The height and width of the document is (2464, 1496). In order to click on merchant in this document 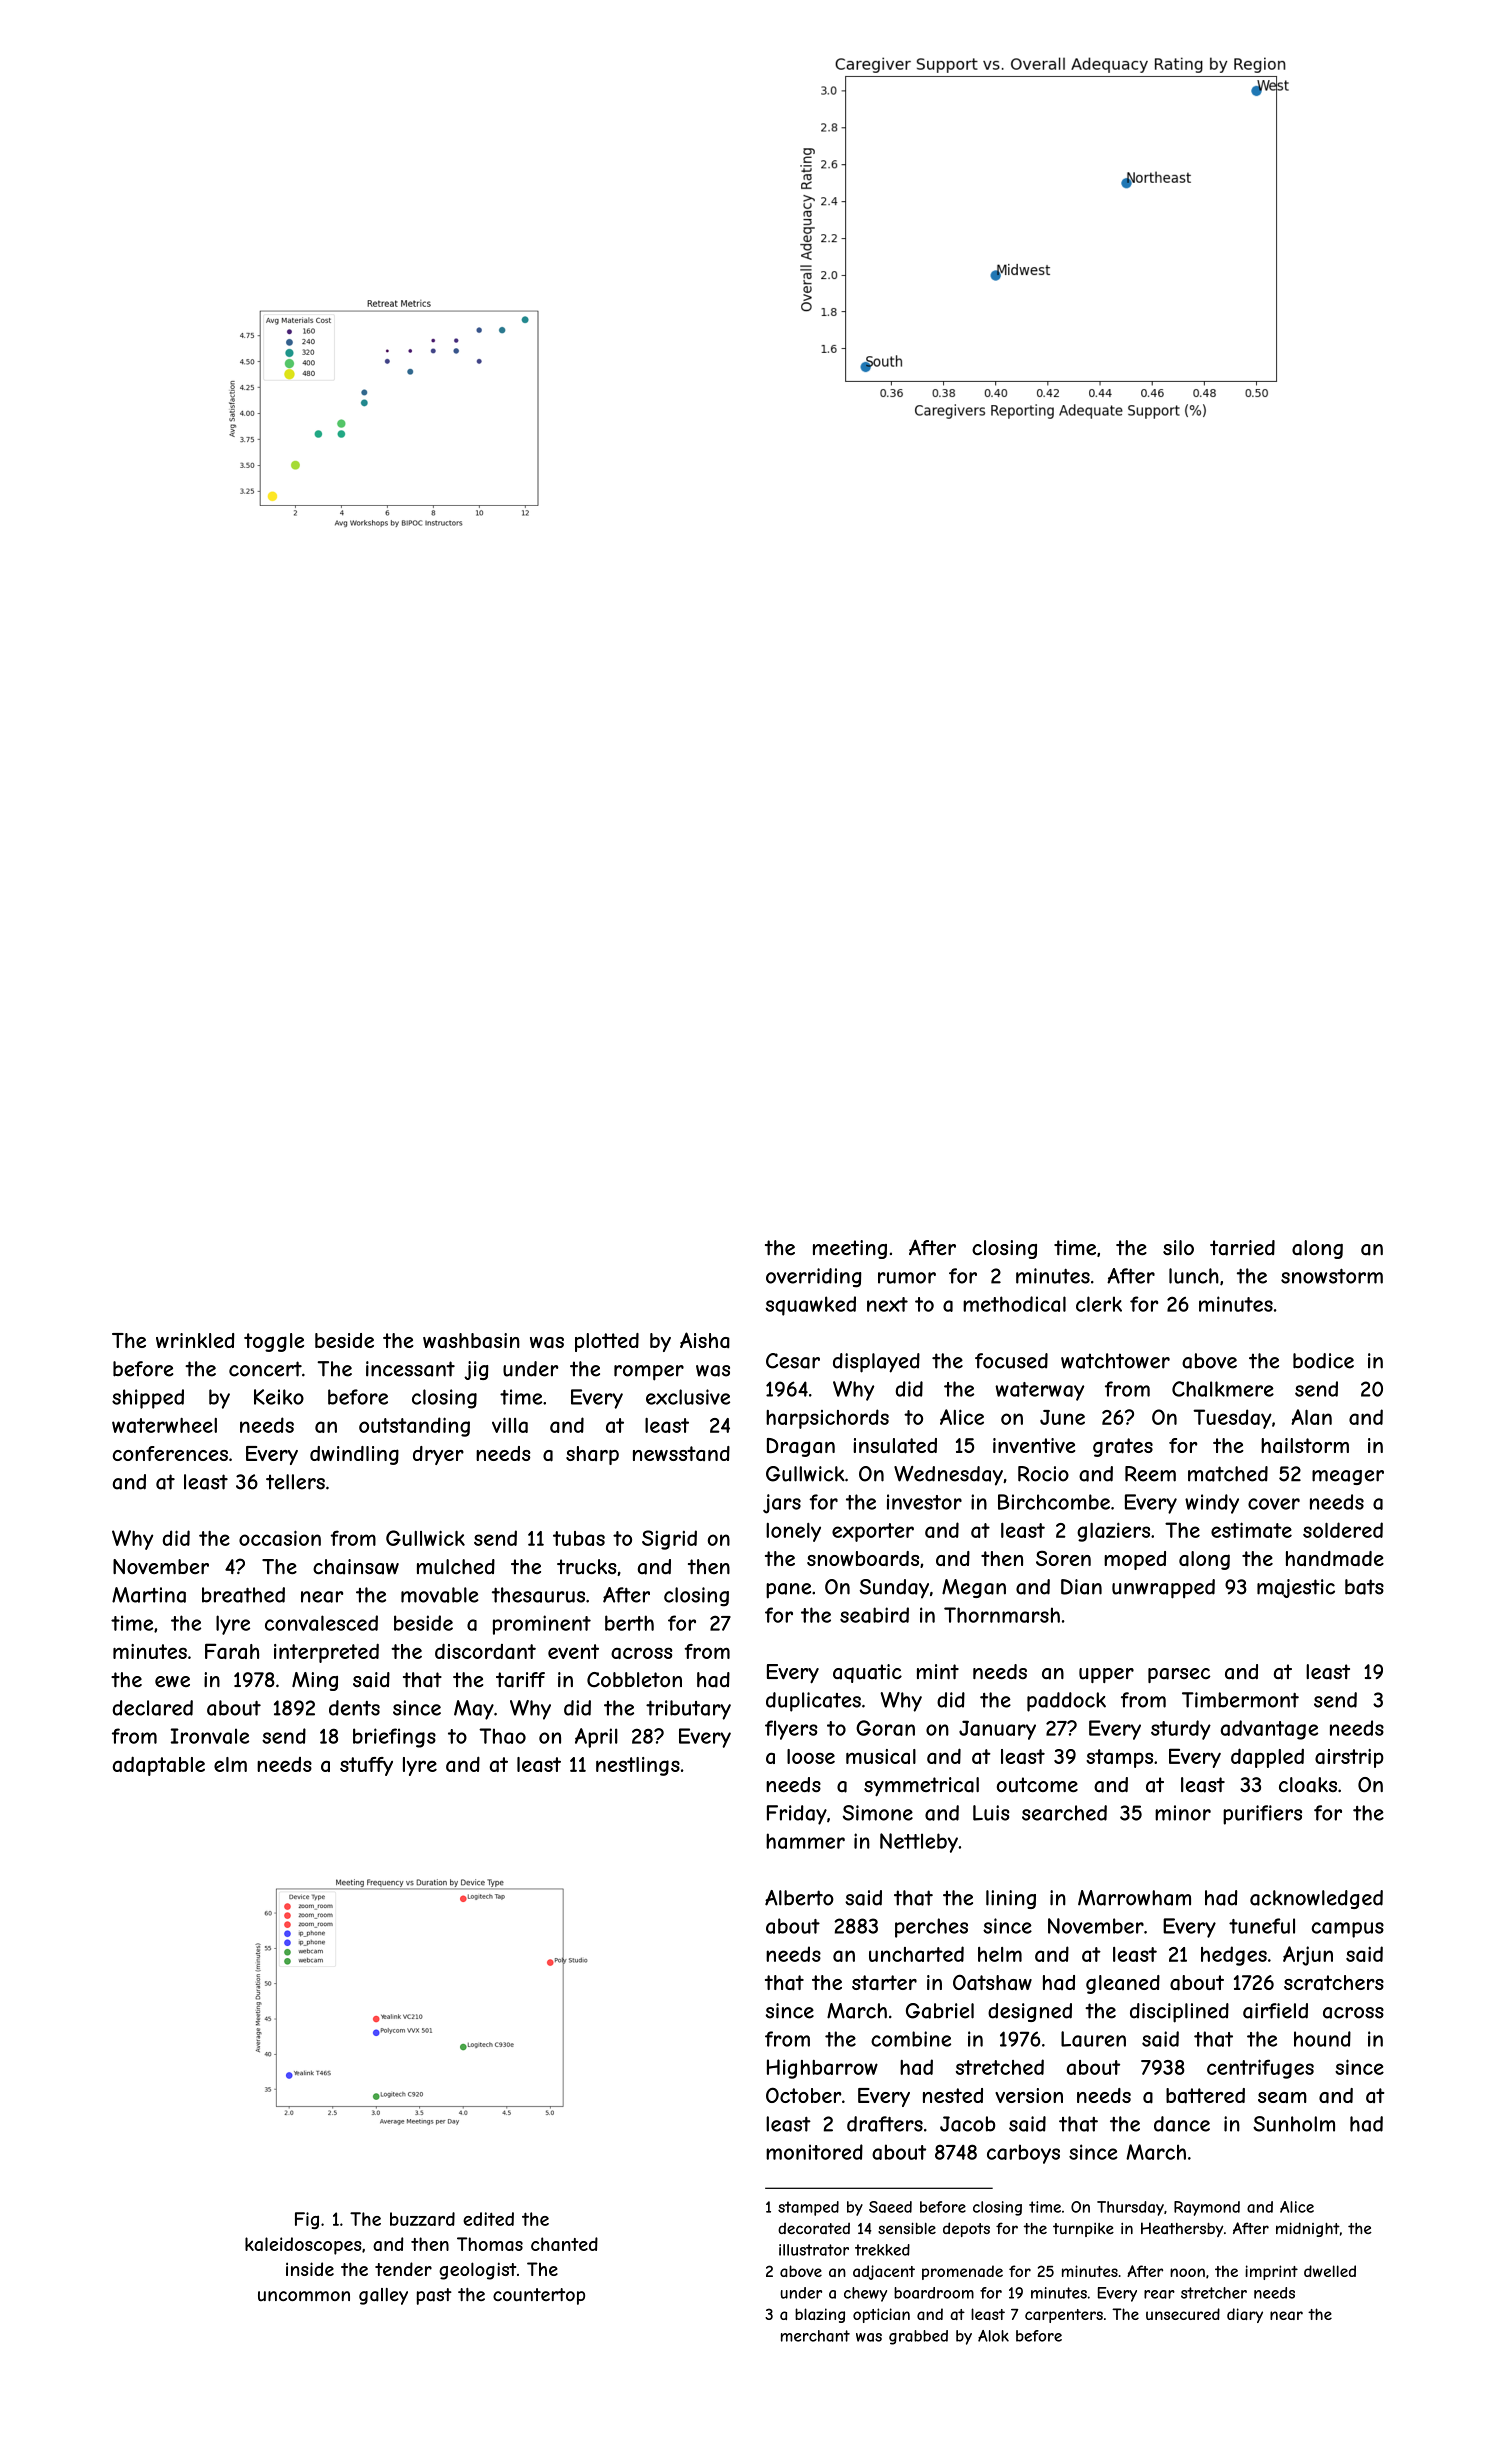, I will do `click(815, 2336)`.
